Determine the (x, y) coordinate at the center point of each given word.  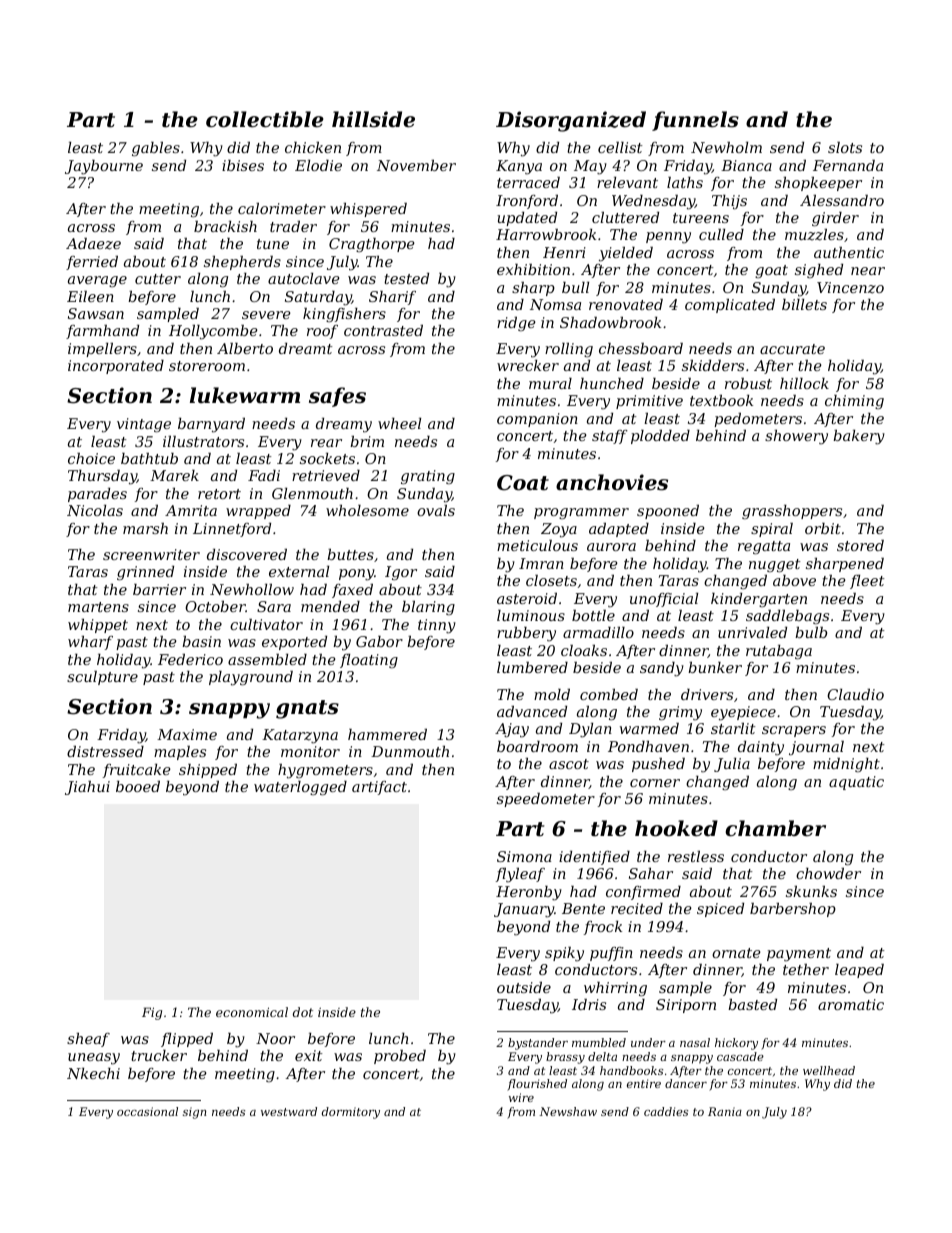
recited (637, 908)
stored (860, 545)
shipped (208, 771)
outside (524, 987)
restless (696, 856)
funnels (695, 121)
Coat (523, 483)
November (416, 165)
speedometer (546, 800)
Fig (152, 1013)
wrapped (258, 512)
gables (156, 149)
